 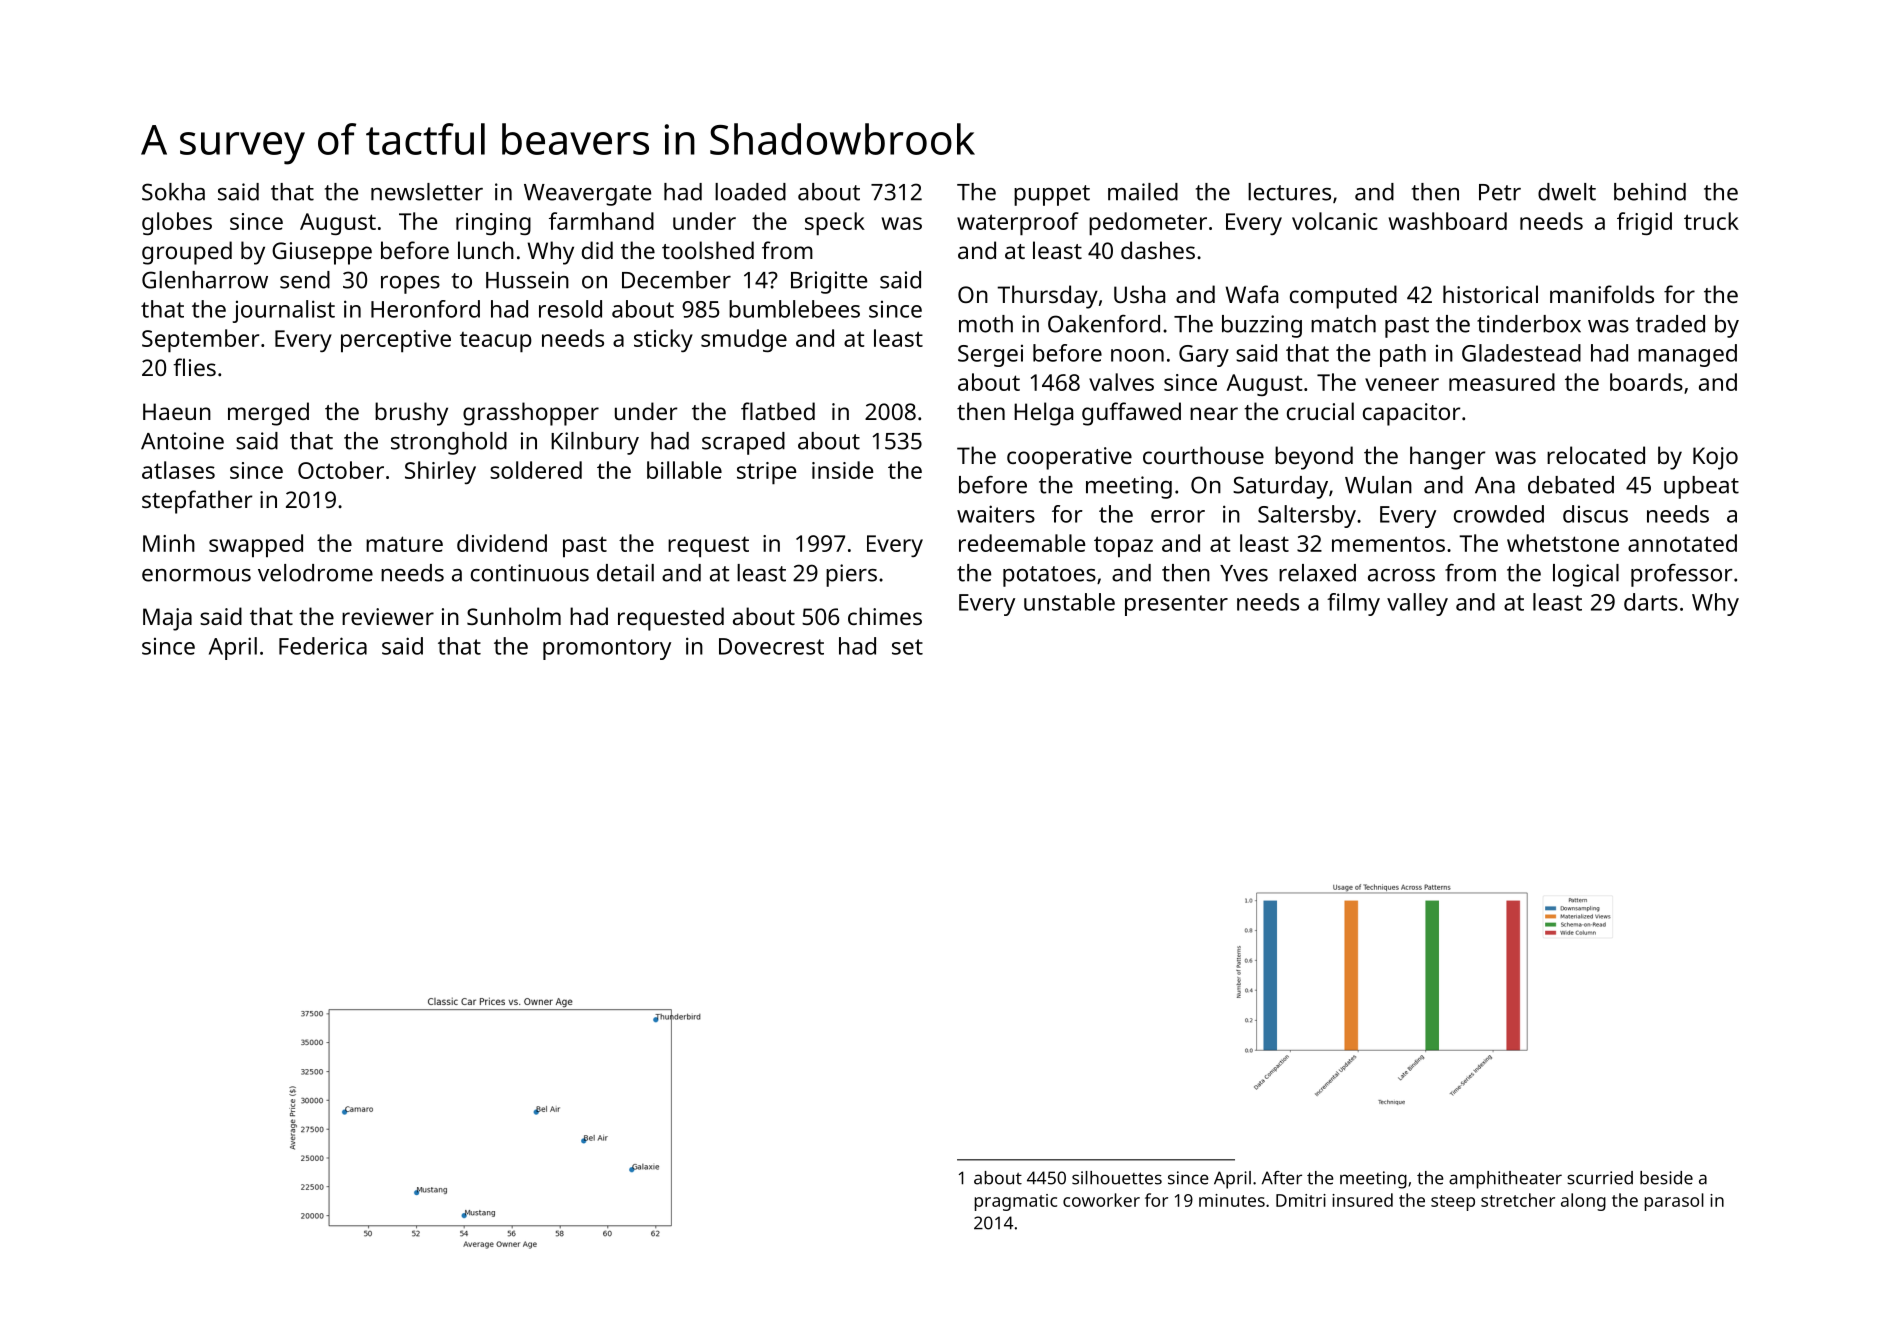 I want to click on pragmatic, so click(x=1015, y=1202).
